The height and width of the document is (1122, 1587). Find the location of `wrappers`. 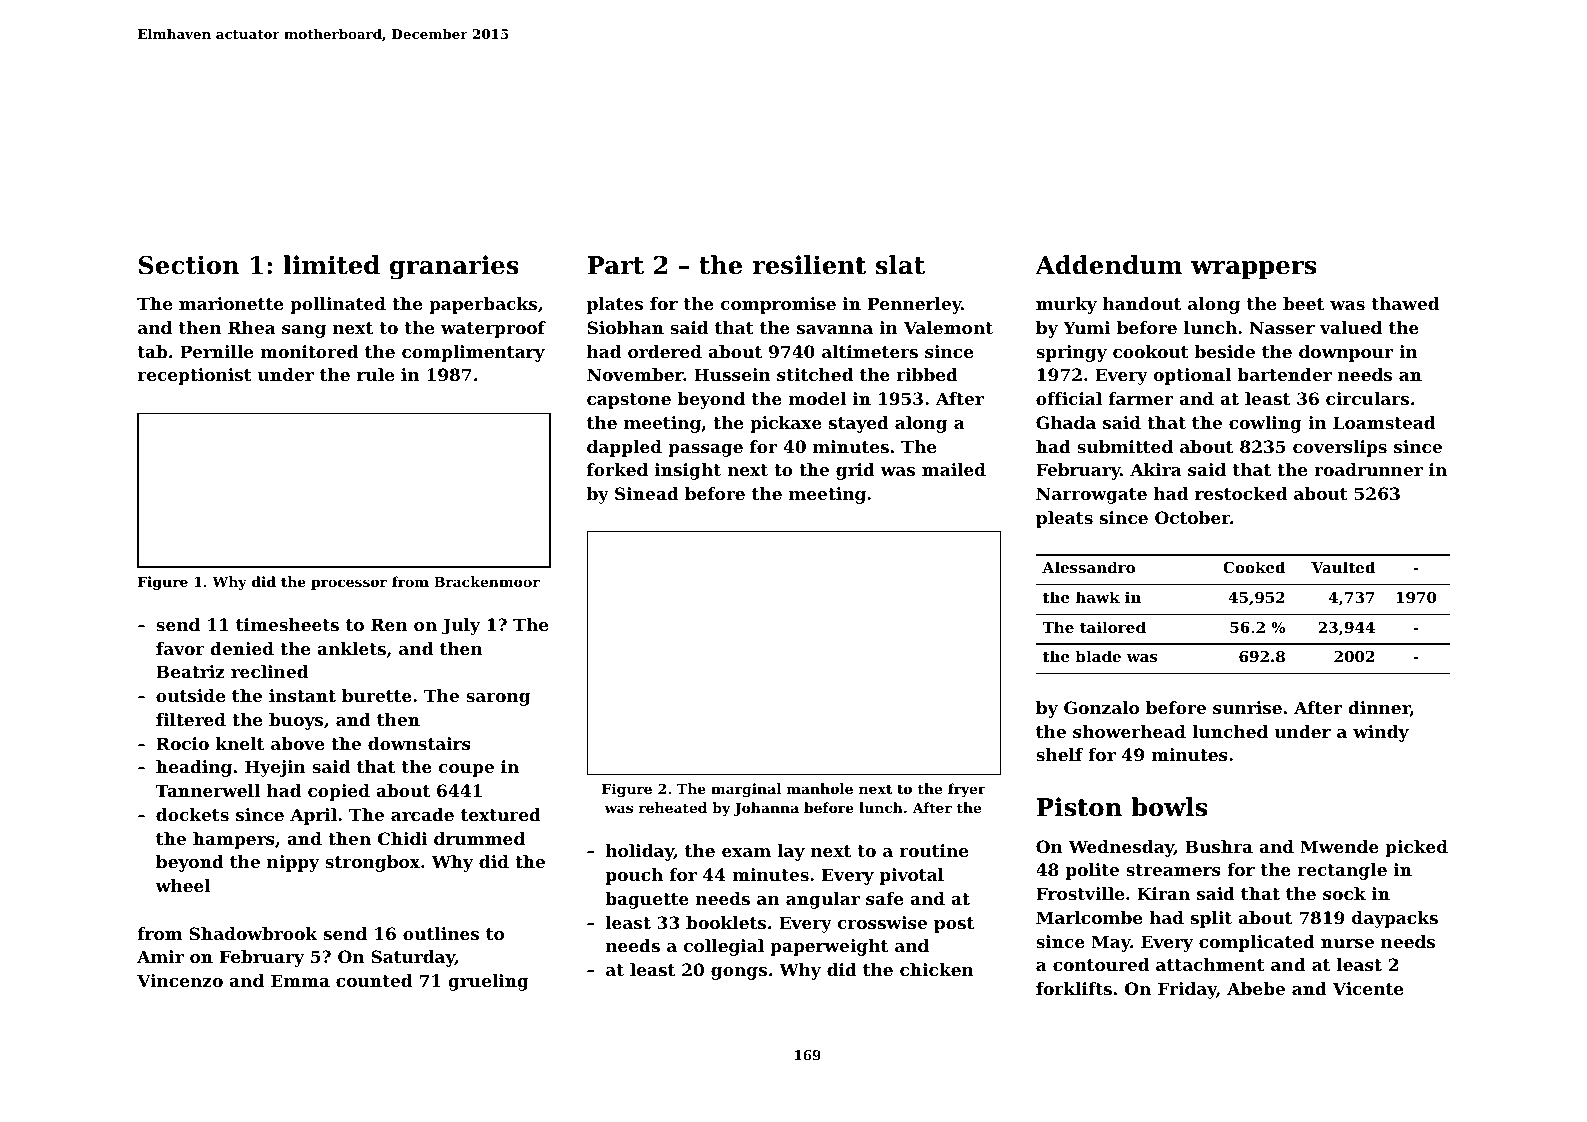

wrappers is located at coordinates (1253, 270).
